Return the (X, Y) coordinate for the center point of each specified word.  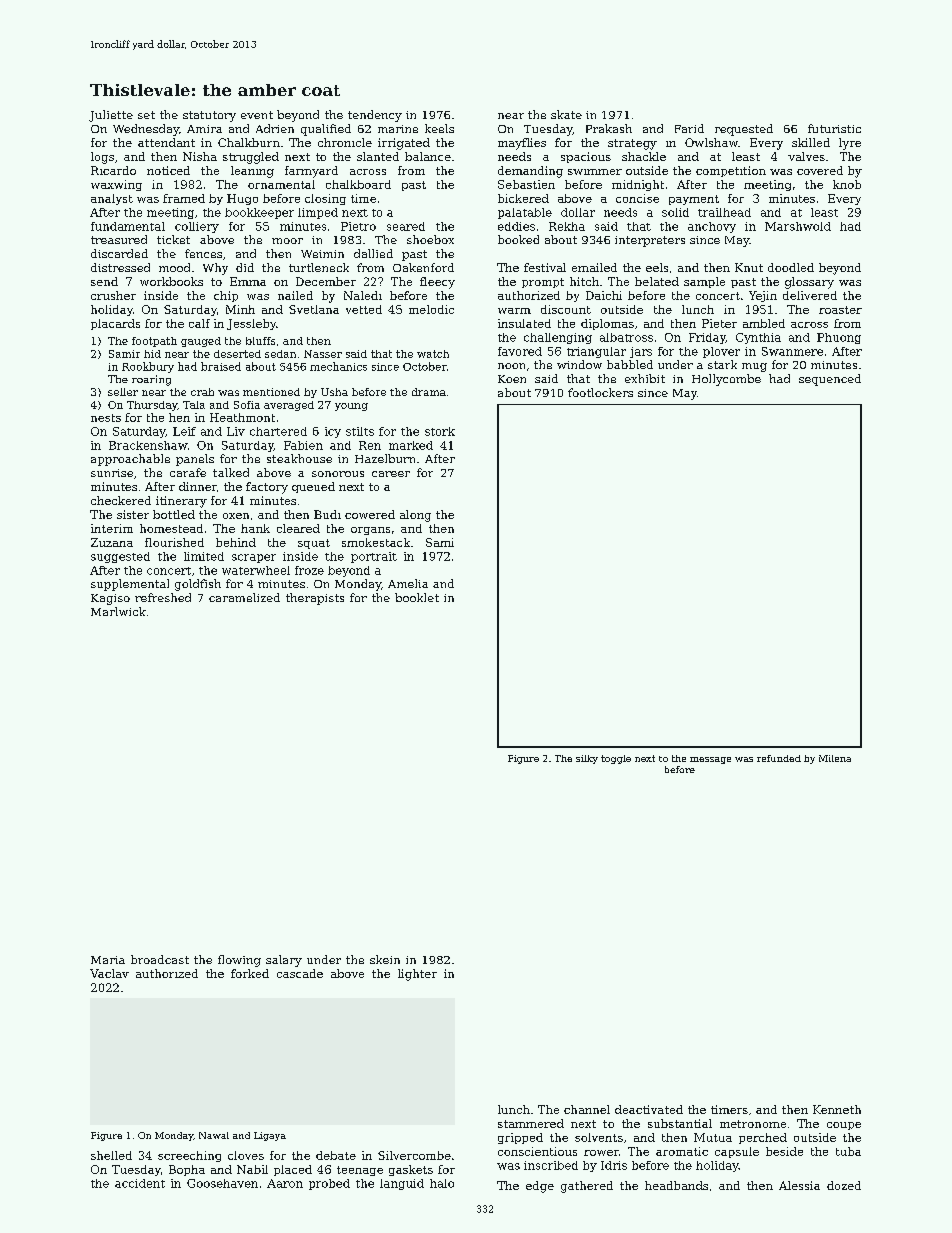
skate (566, 114)
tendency (375, 116)
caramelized (244, 597)
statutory (209, 116)
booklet (417, 597)
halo (442, 1183)
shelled (111, 1155)
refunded (779, 758)
